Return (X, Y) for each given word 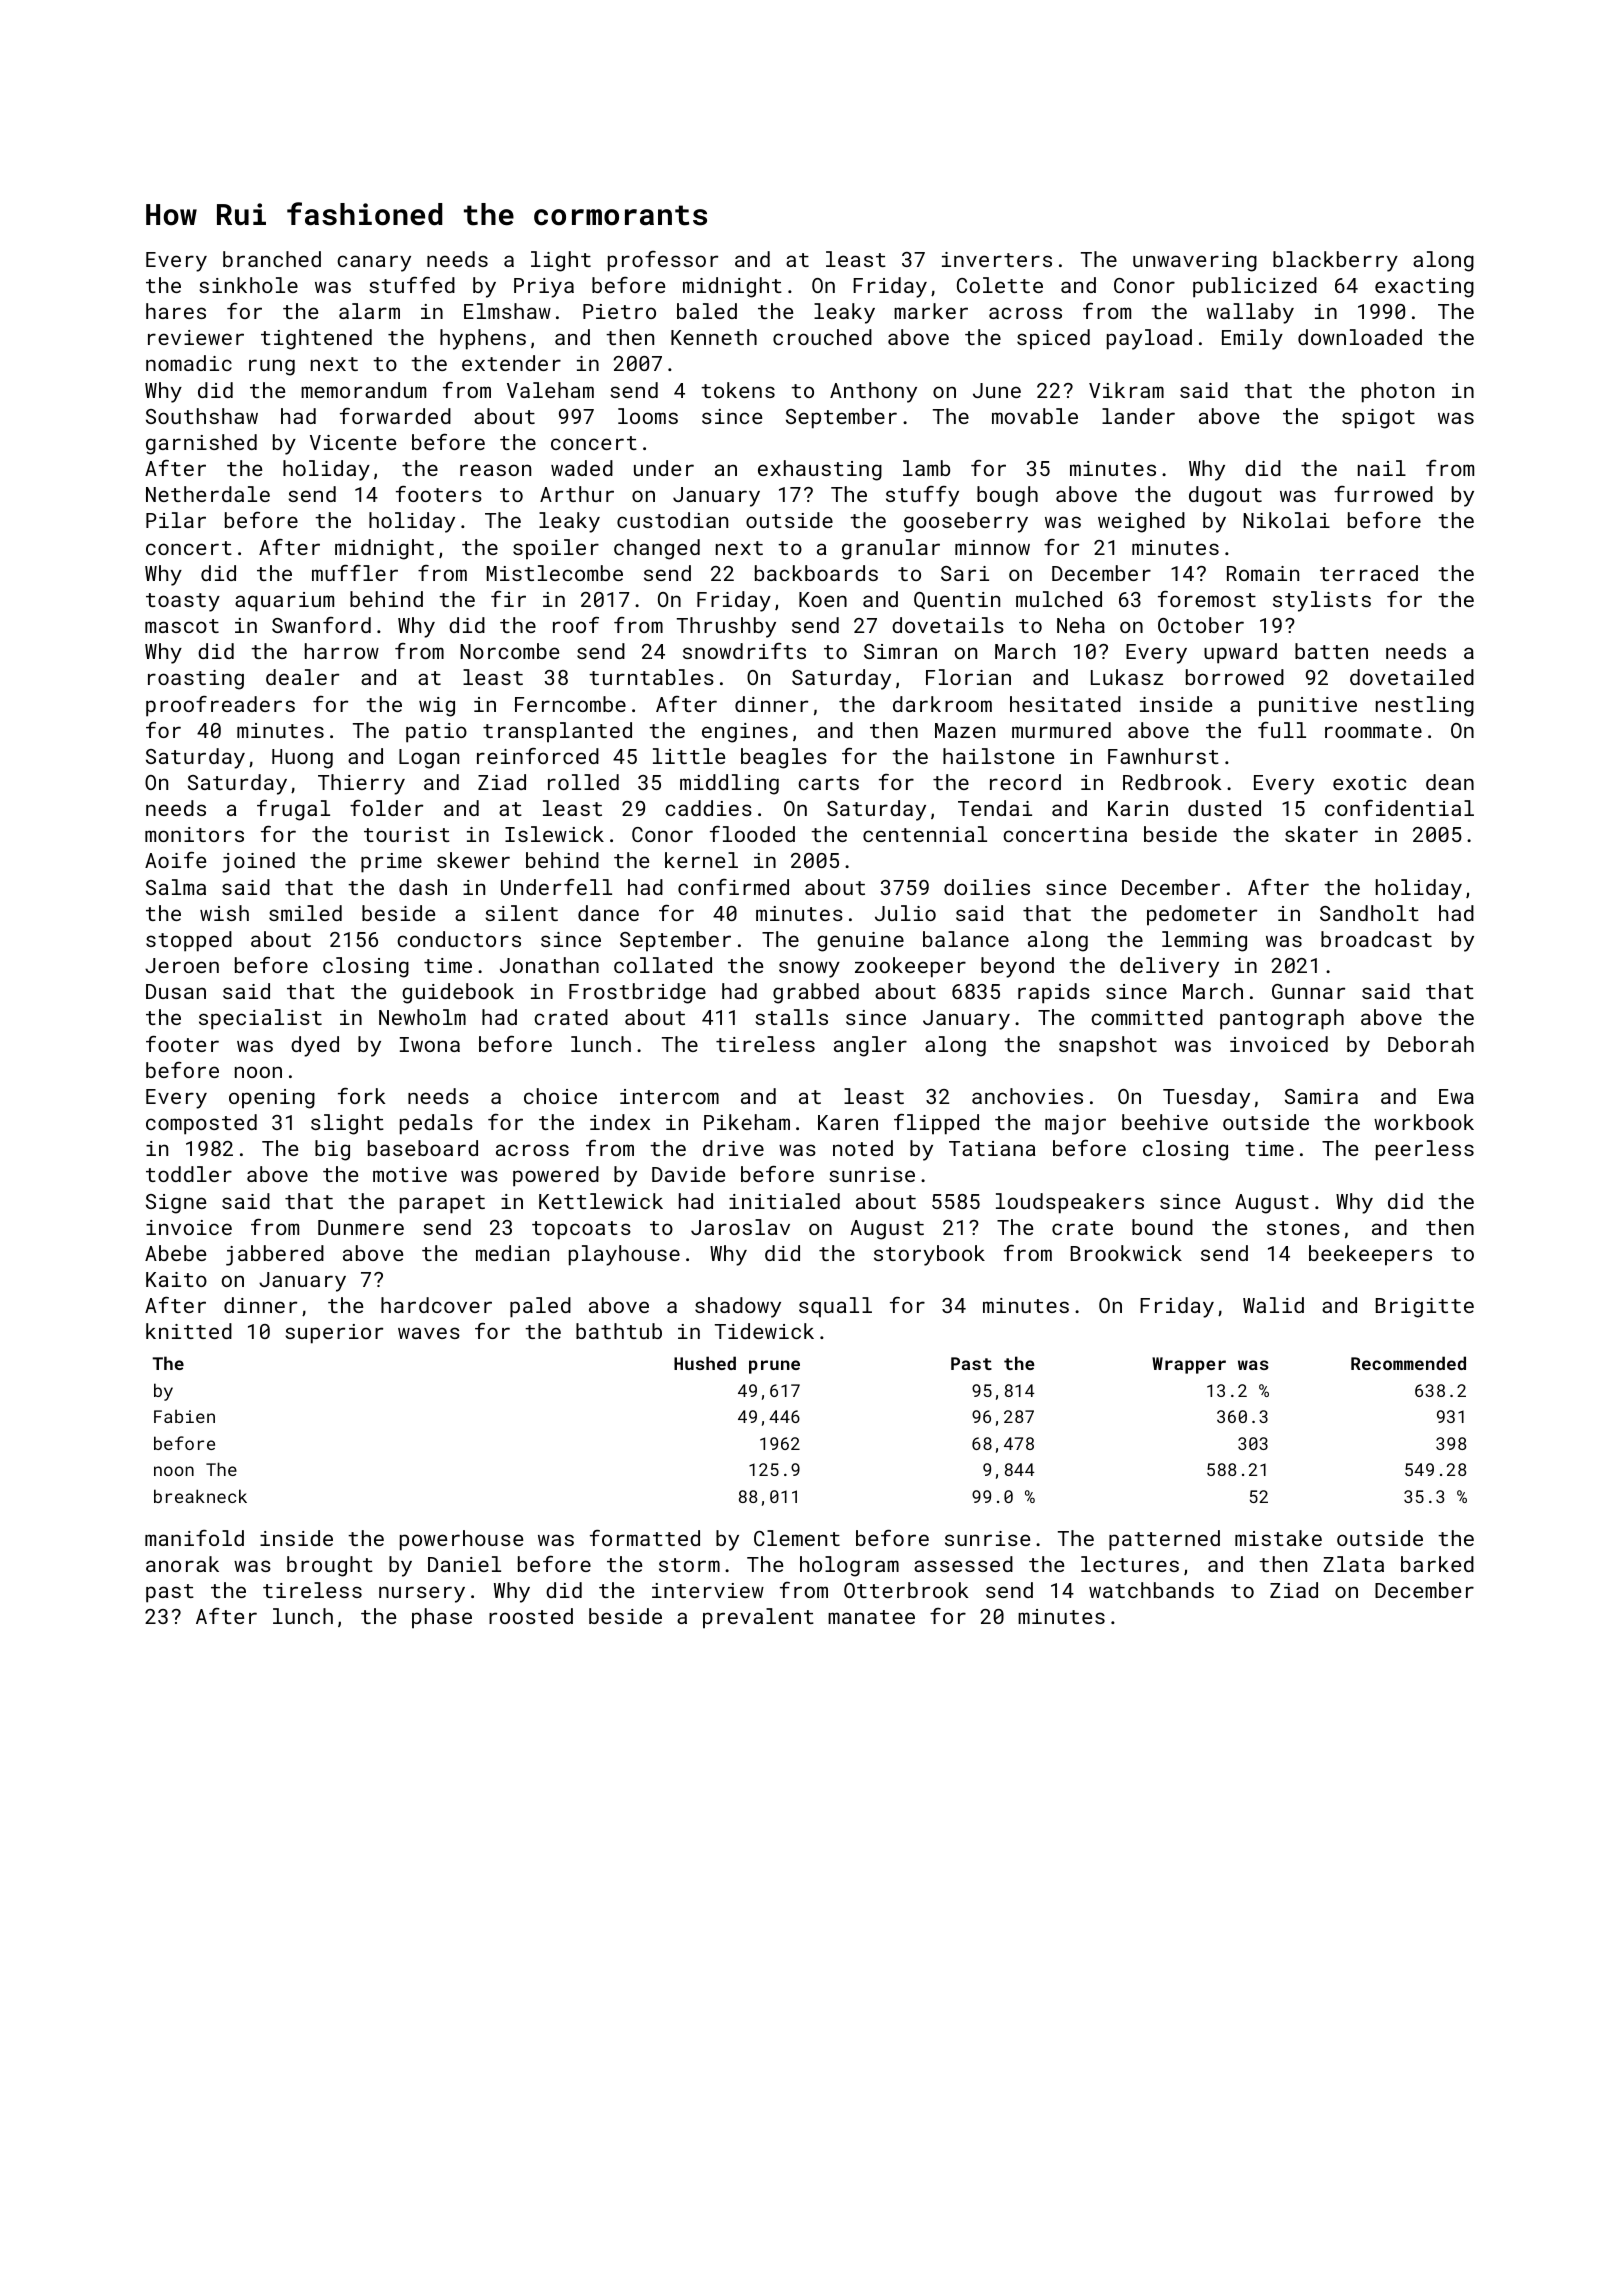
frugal (293, 810)
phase (442, 1618)
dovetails (948, 625)
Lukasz (1127, 677)
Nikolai (1286, 520)
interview (708, 1590)
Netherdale (208, 494)
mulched (1059, 599)
